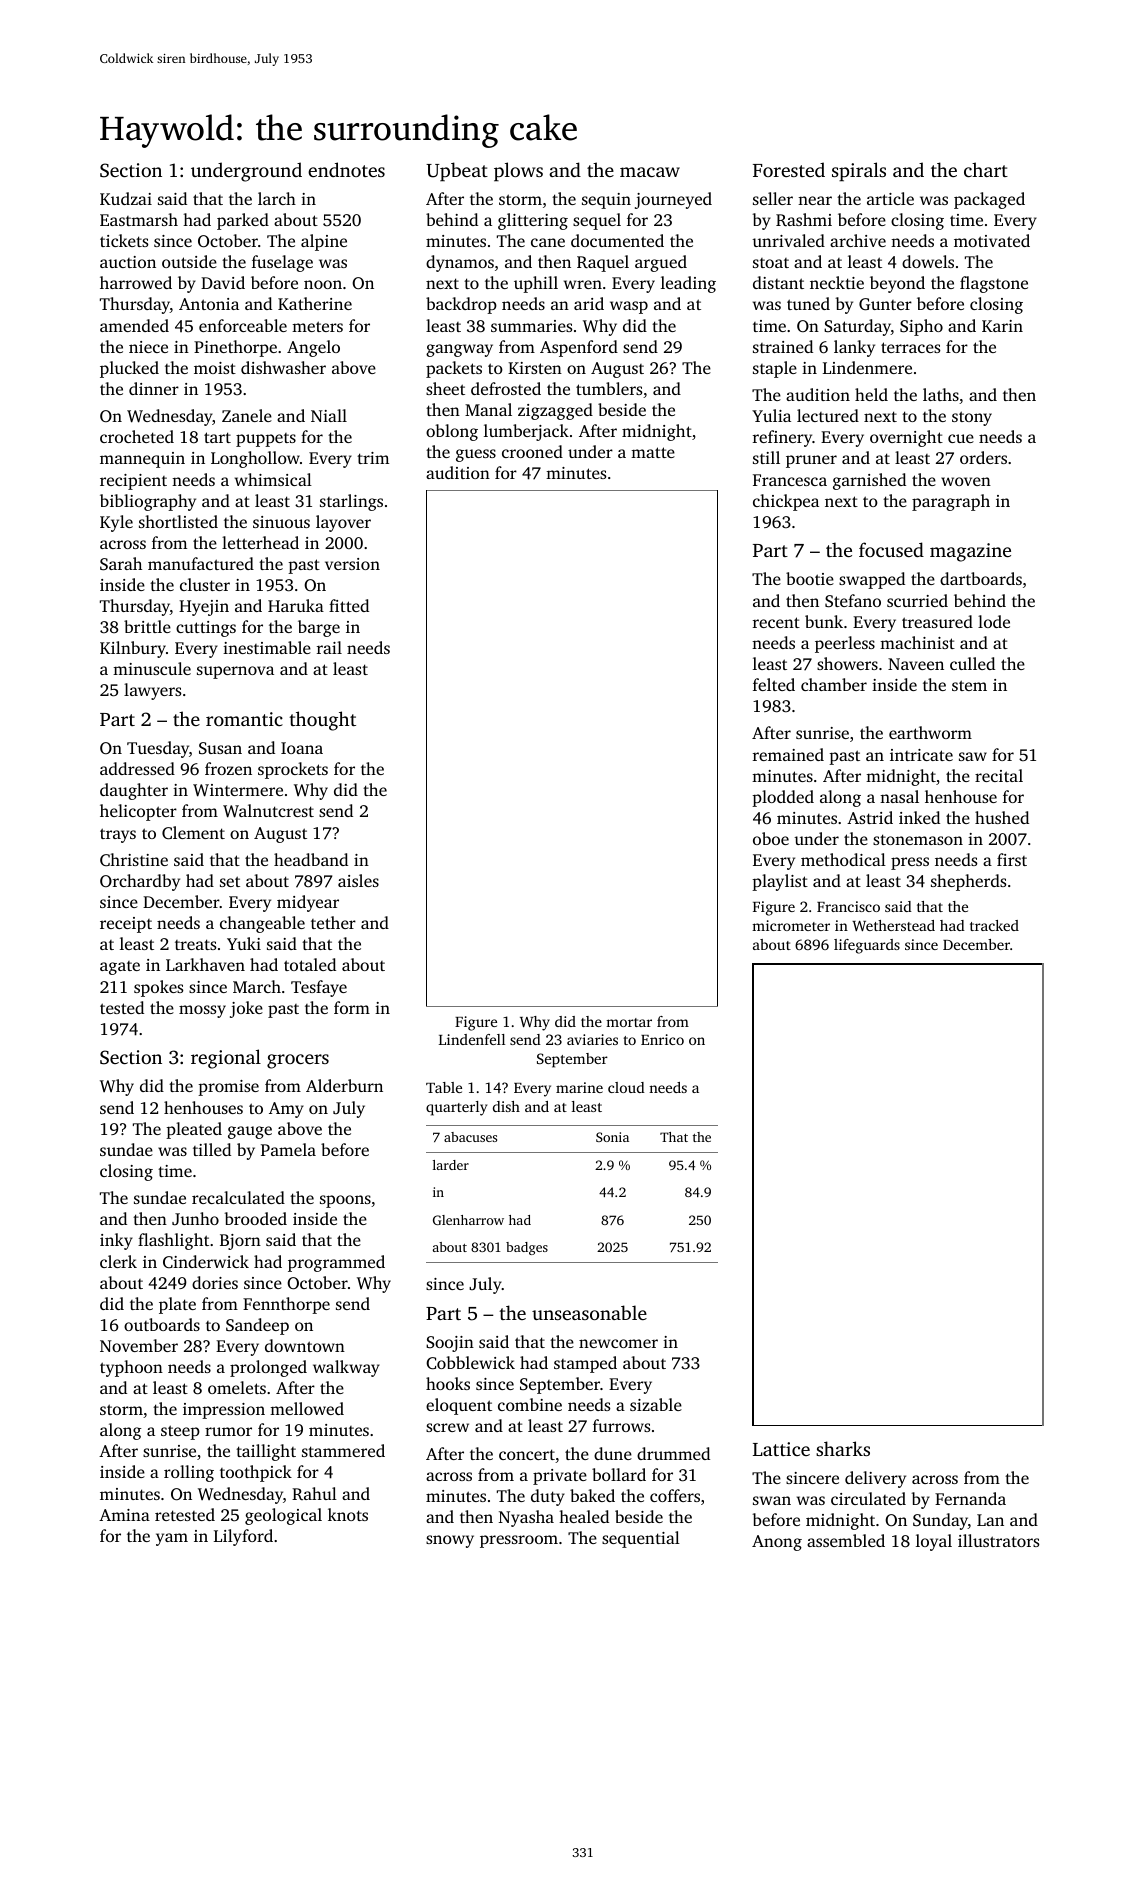  Describe the element at coordinates (457, 172) in the page. I see `Upbeat` at that location.
